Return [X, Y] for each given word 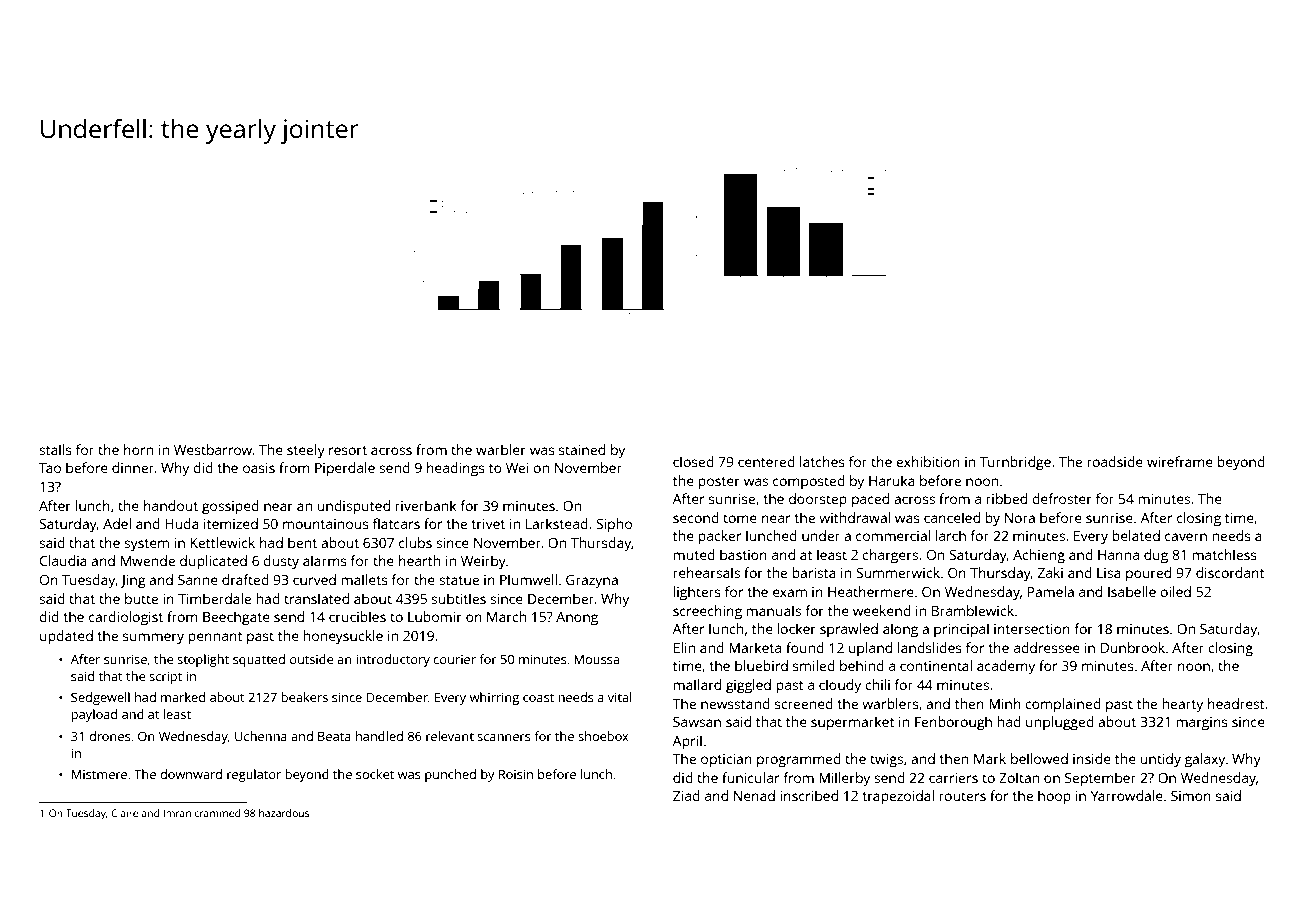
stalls [55, 449]
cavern [1186, 537]
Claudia [63, 560]
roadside [1115, 461]
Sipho [614, 525]
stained [582, 449]
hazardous [284, 813]
